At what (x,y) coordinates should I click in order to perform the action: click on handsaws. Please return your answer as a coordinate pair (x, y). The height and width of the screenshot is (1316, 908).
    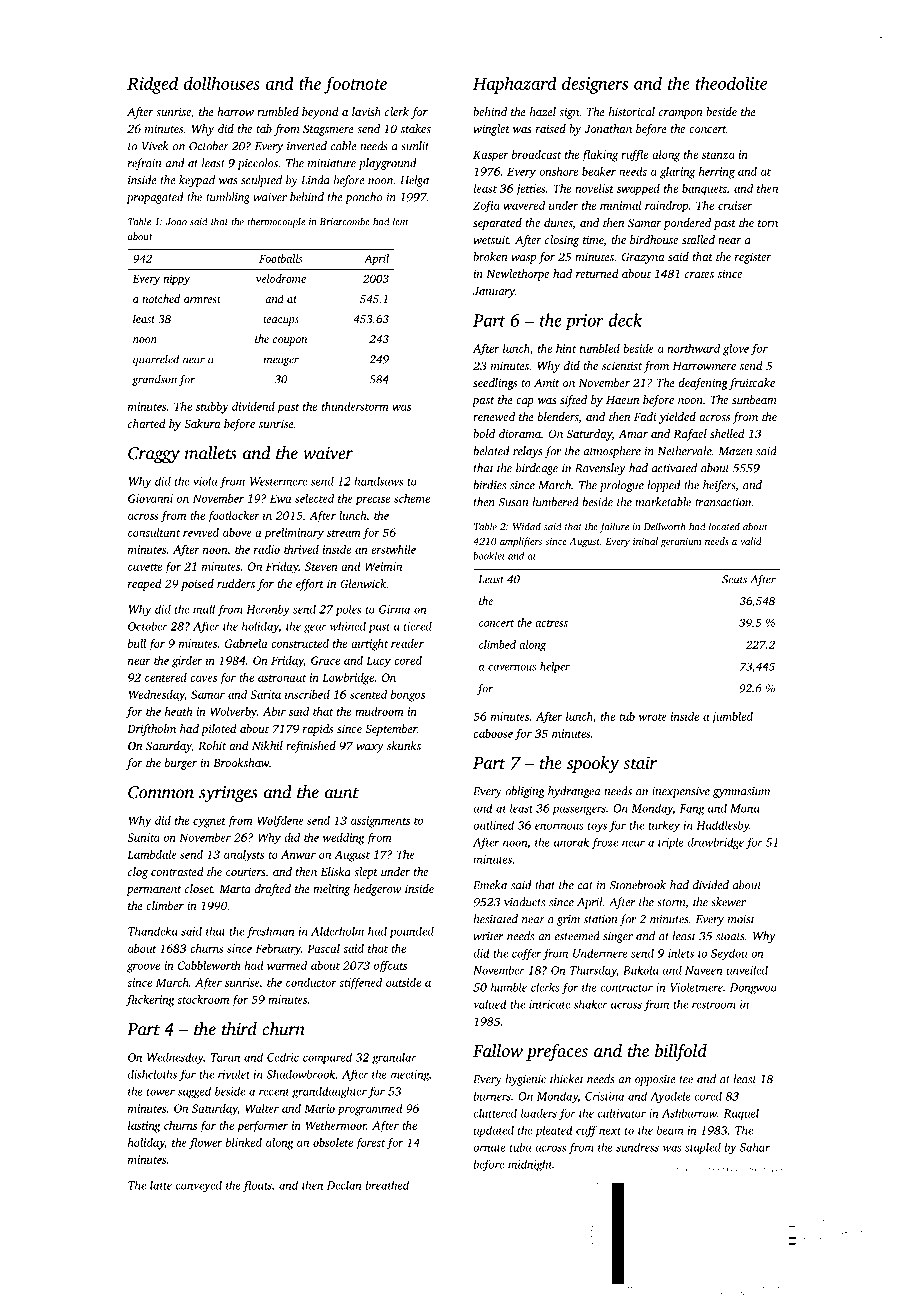
    Looking at the image, I should click on (378, 481).
